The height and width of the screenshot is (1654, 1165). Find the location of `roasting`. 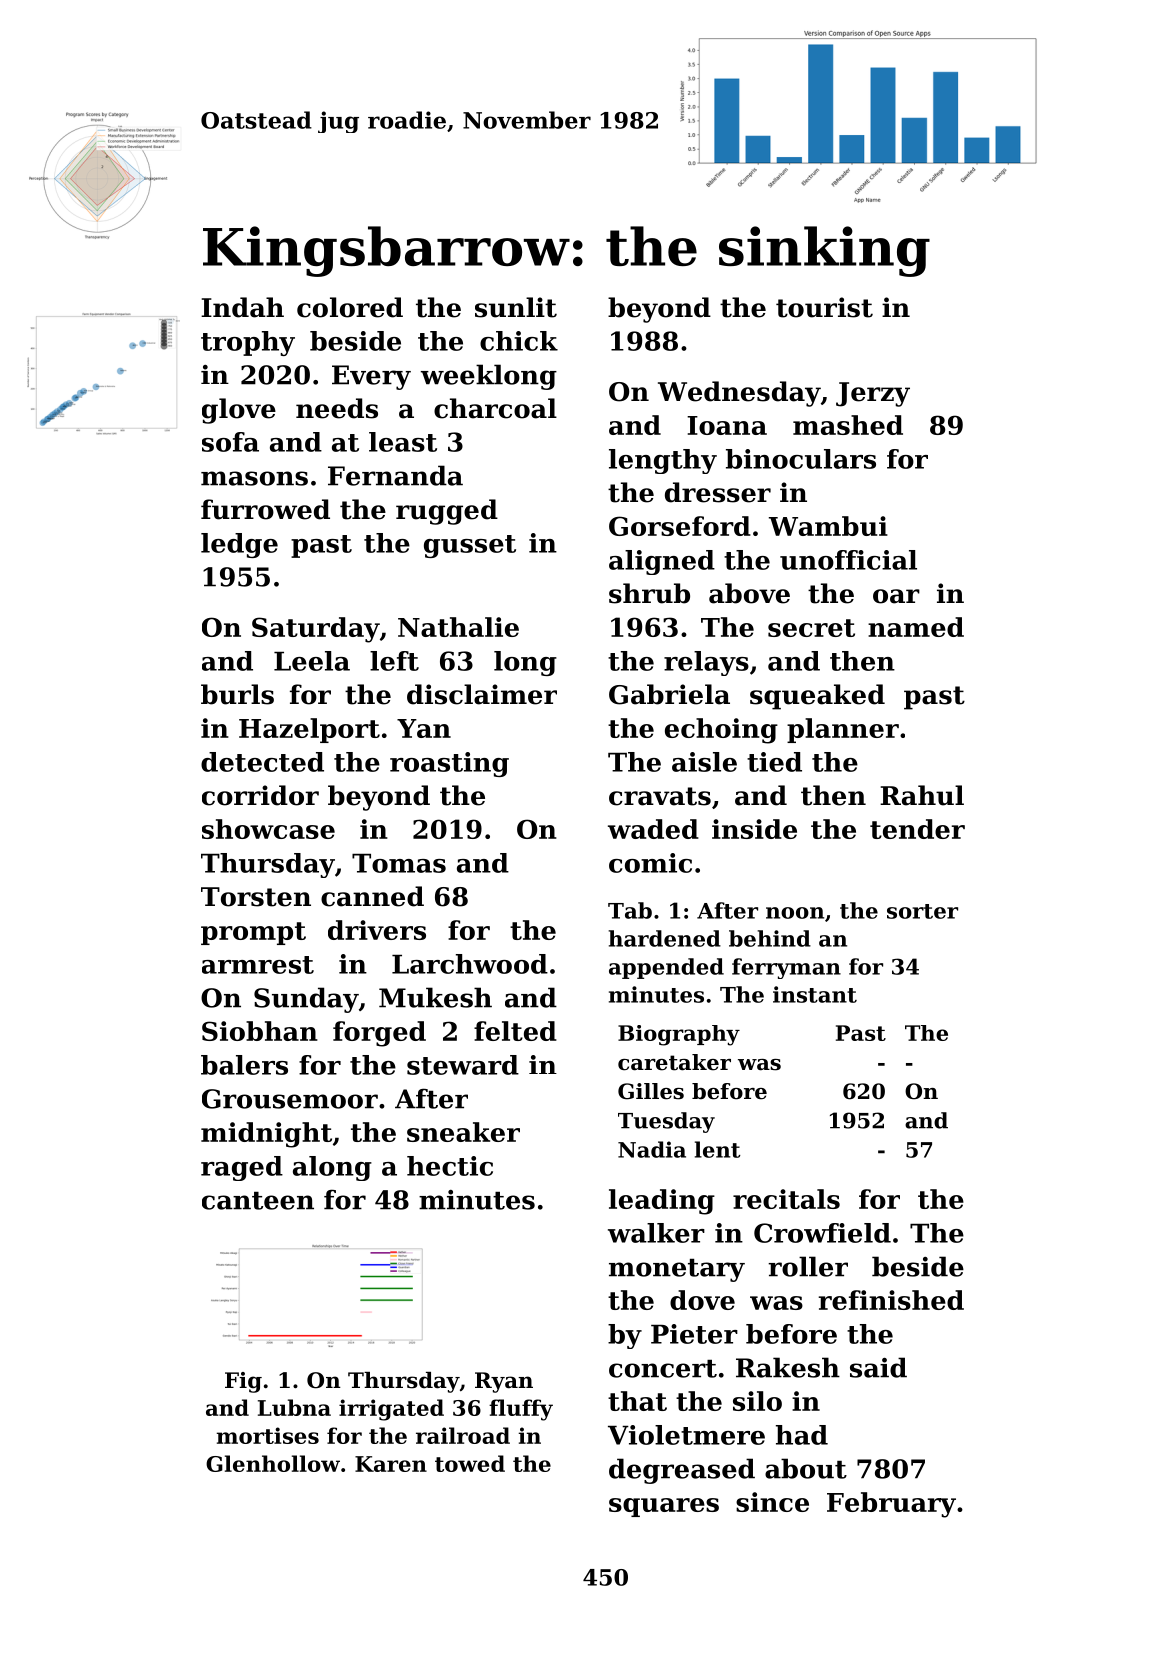

roasting is located at coordinates (449, 764).
